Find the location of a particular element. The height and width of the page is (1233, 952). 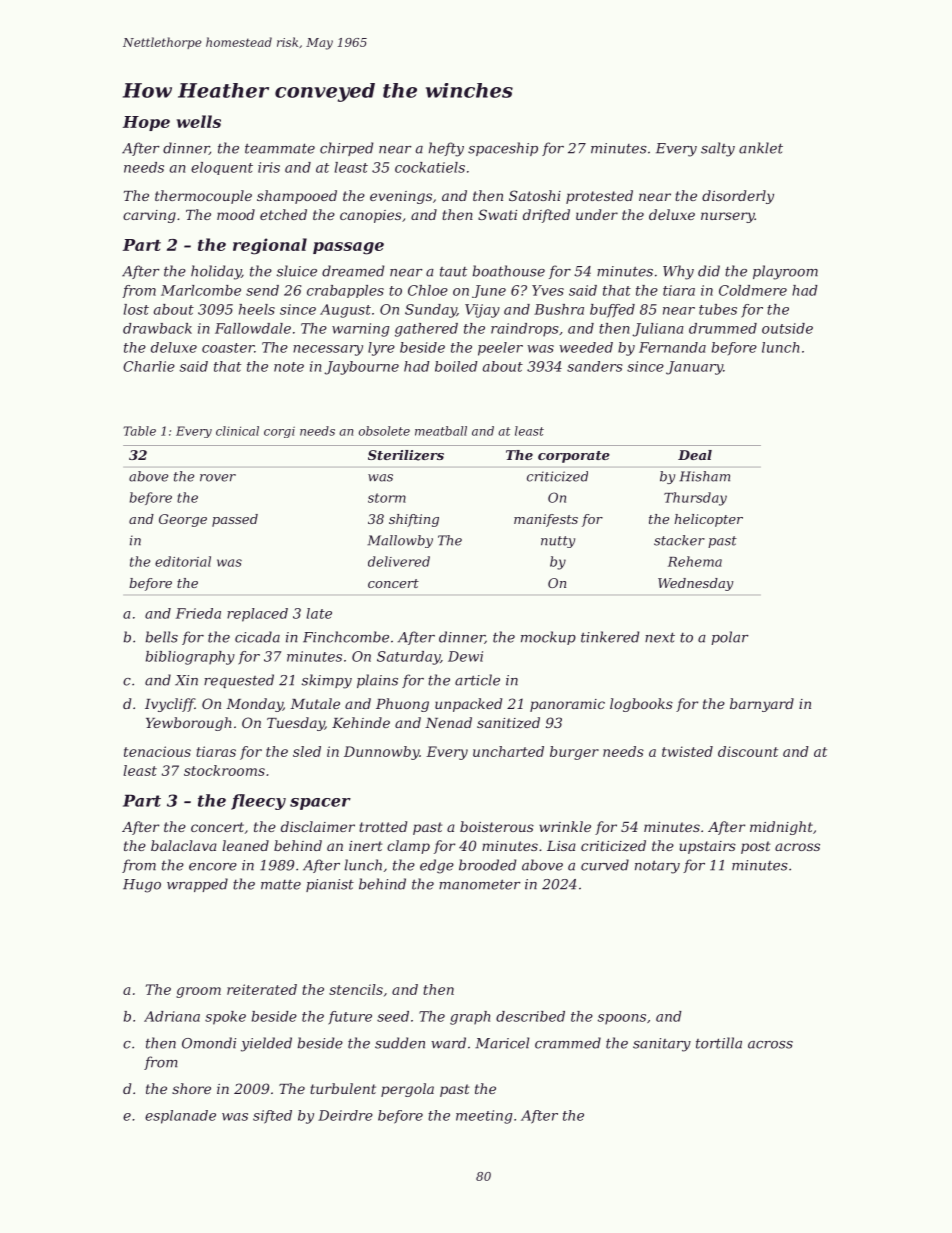

January is located at coordinates (694, 368).
